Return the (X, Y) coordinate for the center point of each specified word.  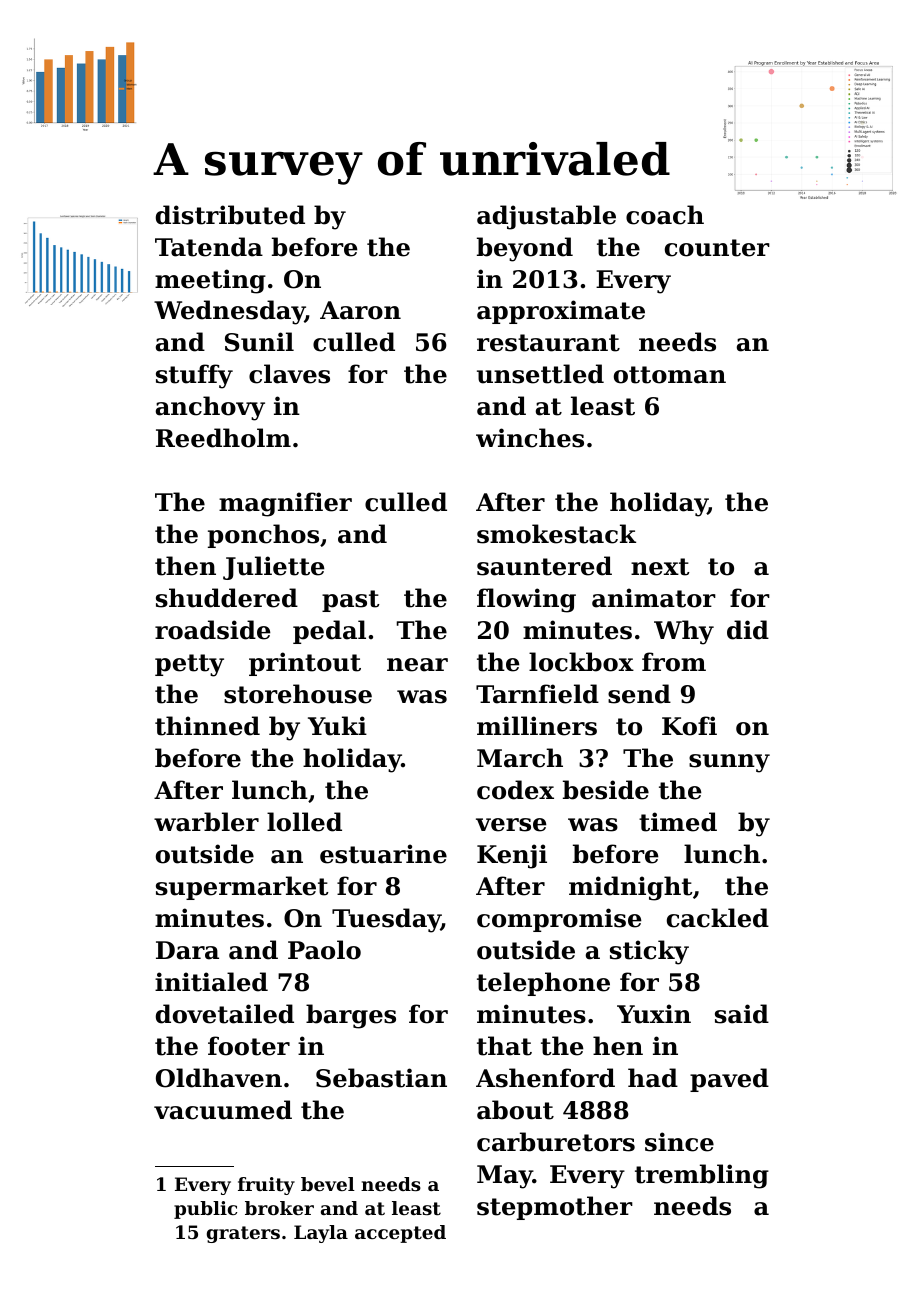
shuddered (227, 598)
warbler (206, 822)
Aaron (360, 310)
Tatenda (209, 247)
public (205, 1210)
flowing (526, 600)
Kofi (689, 726)
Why (684, 632)
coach (665, 215)
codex (515, 790)
